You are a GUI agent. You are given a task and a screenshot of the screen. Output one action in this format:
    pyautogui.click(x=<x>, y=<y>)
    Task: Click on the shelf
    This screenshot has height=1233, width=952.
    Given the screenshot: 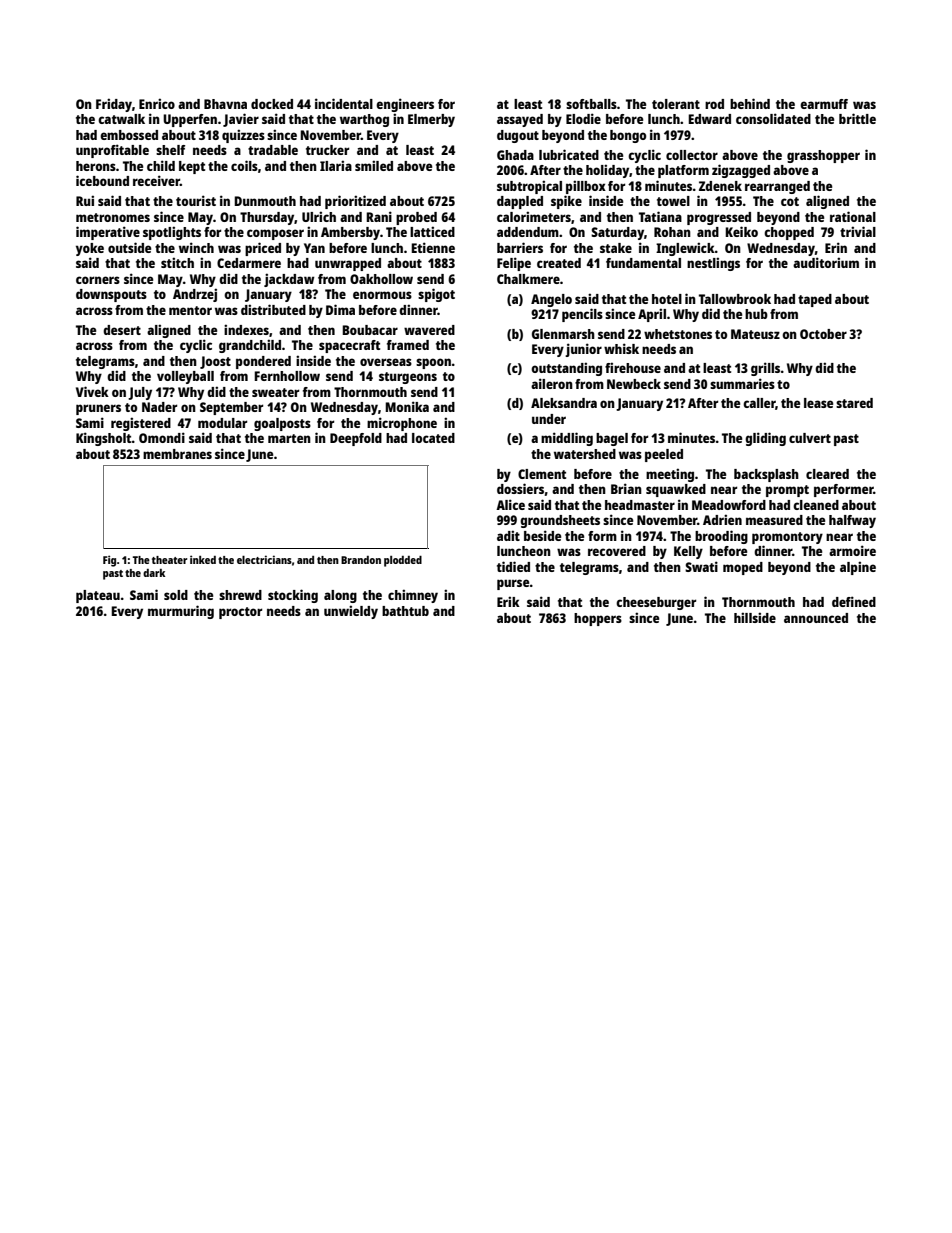 What is the action you would take?
    pyautogui.click(x=170, y=150)
